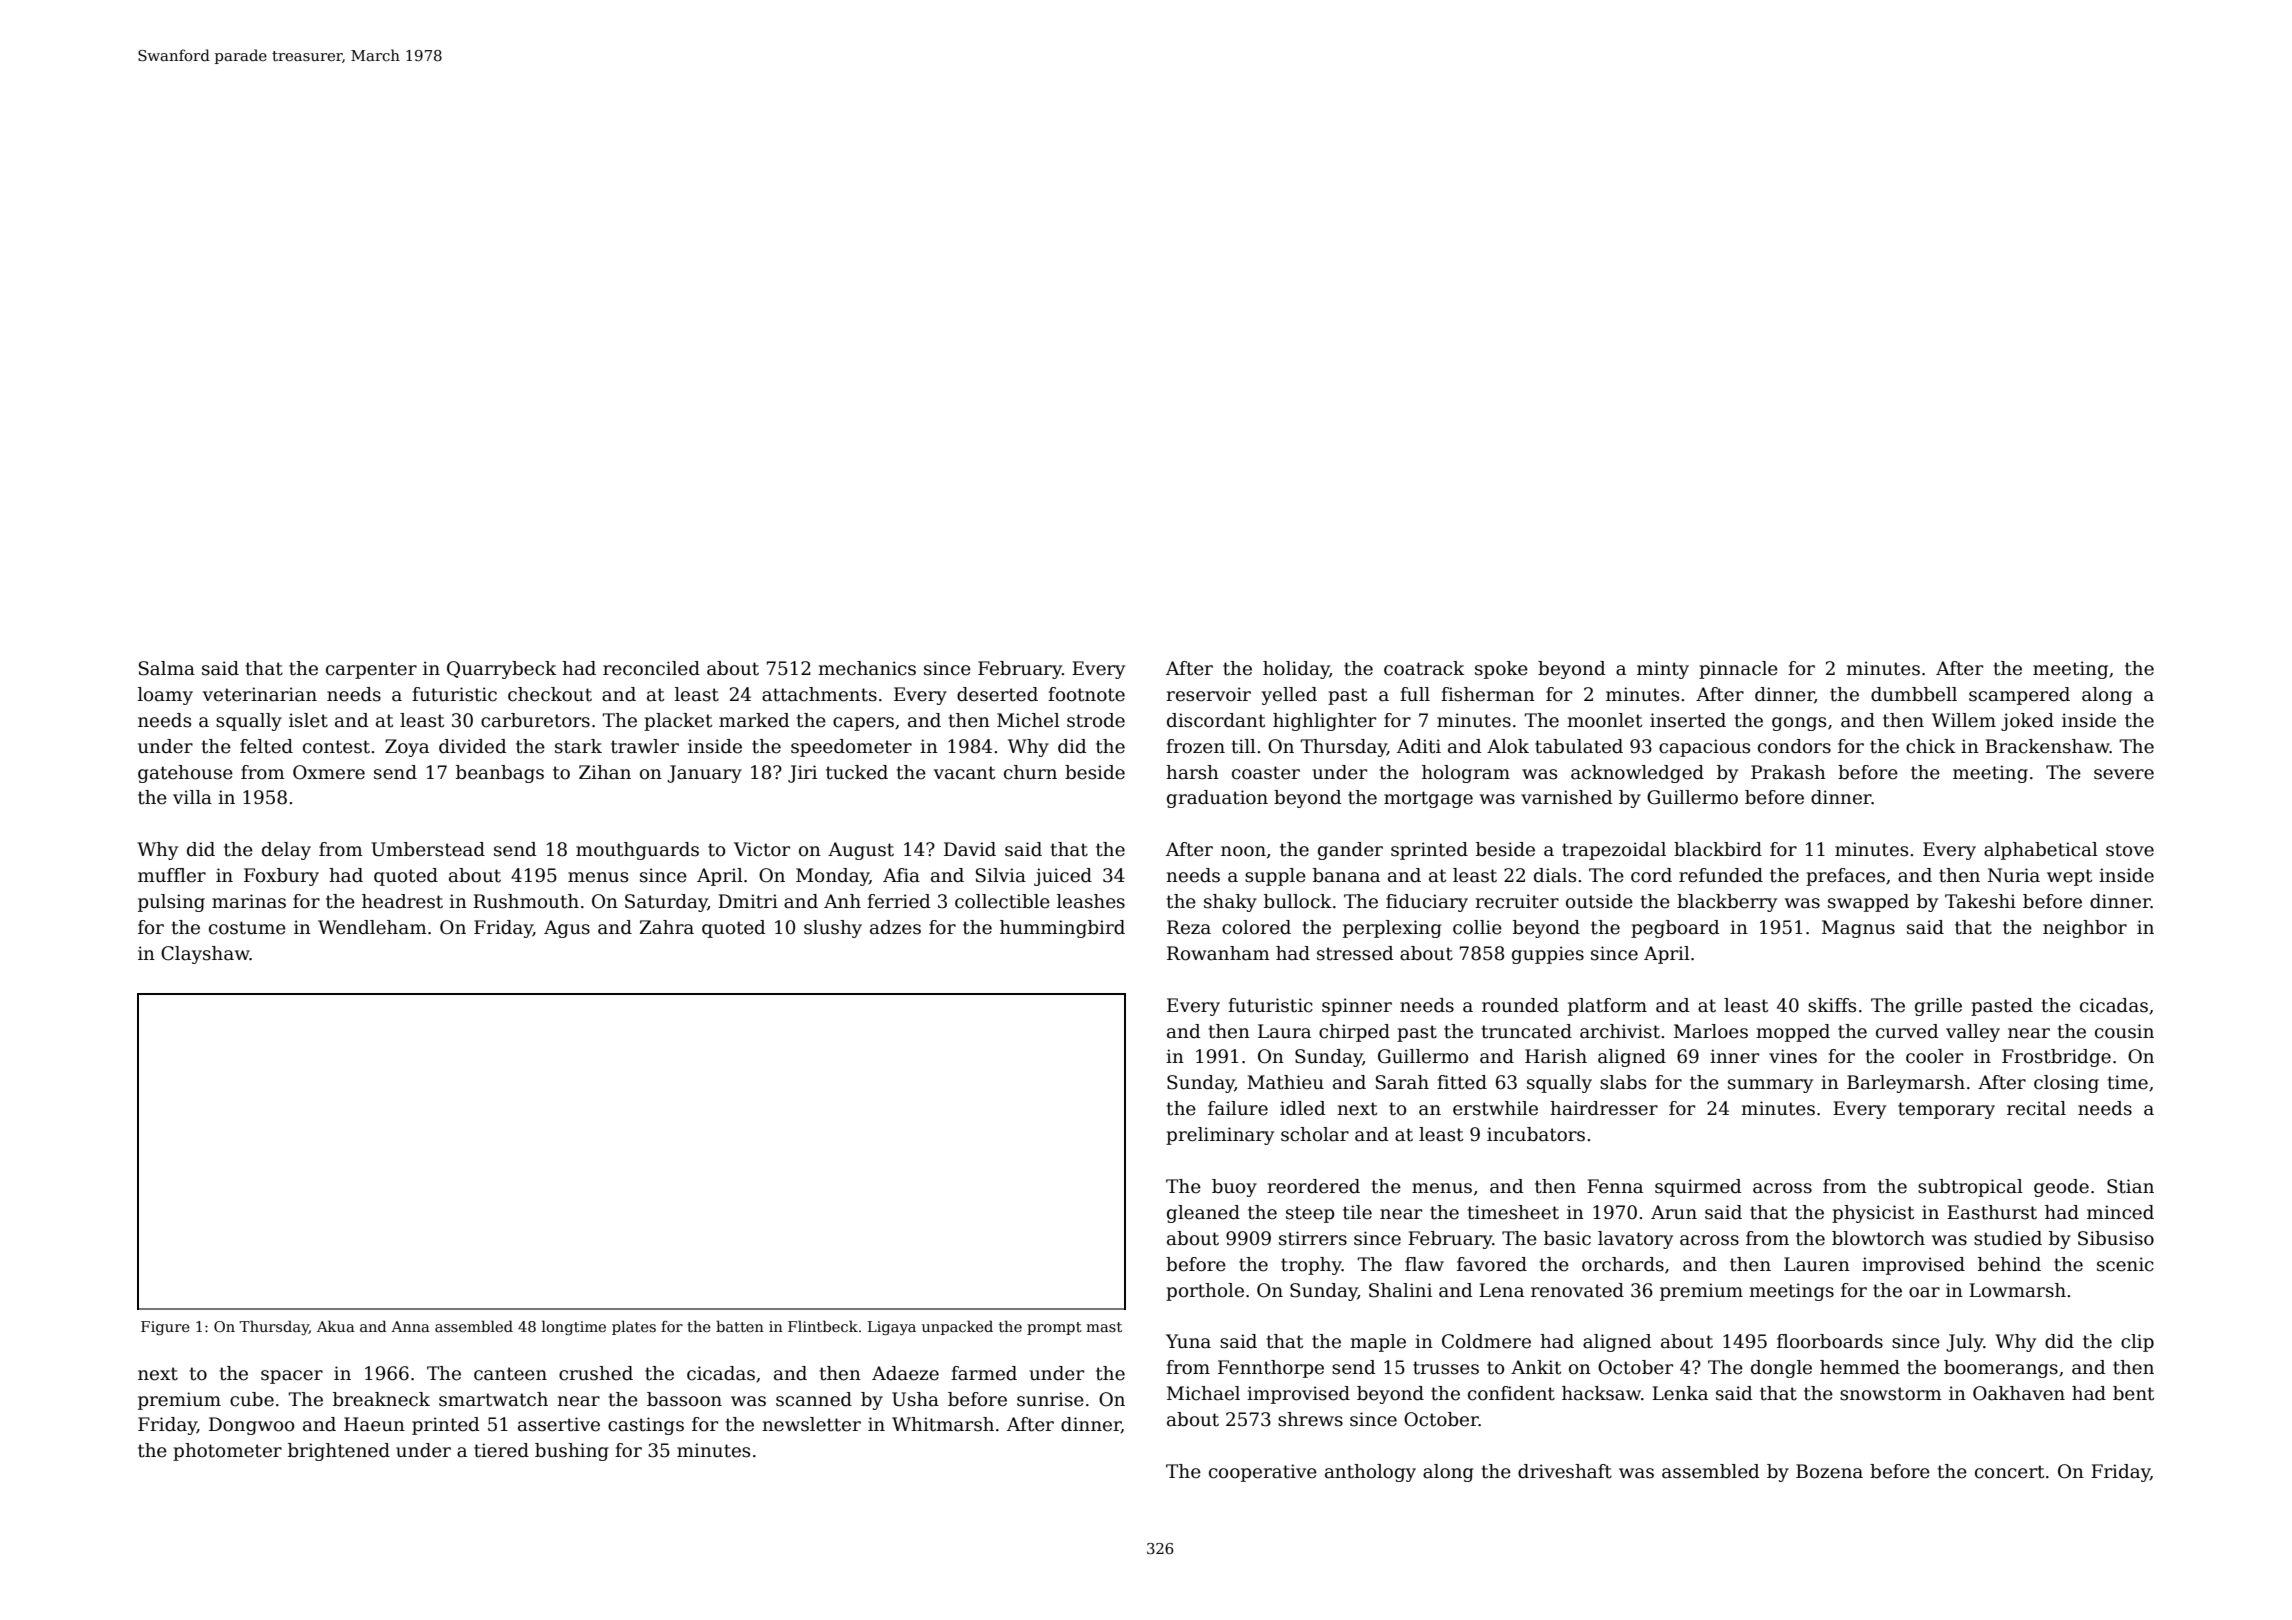  I want to click on Anna, so click(410, 1326).
